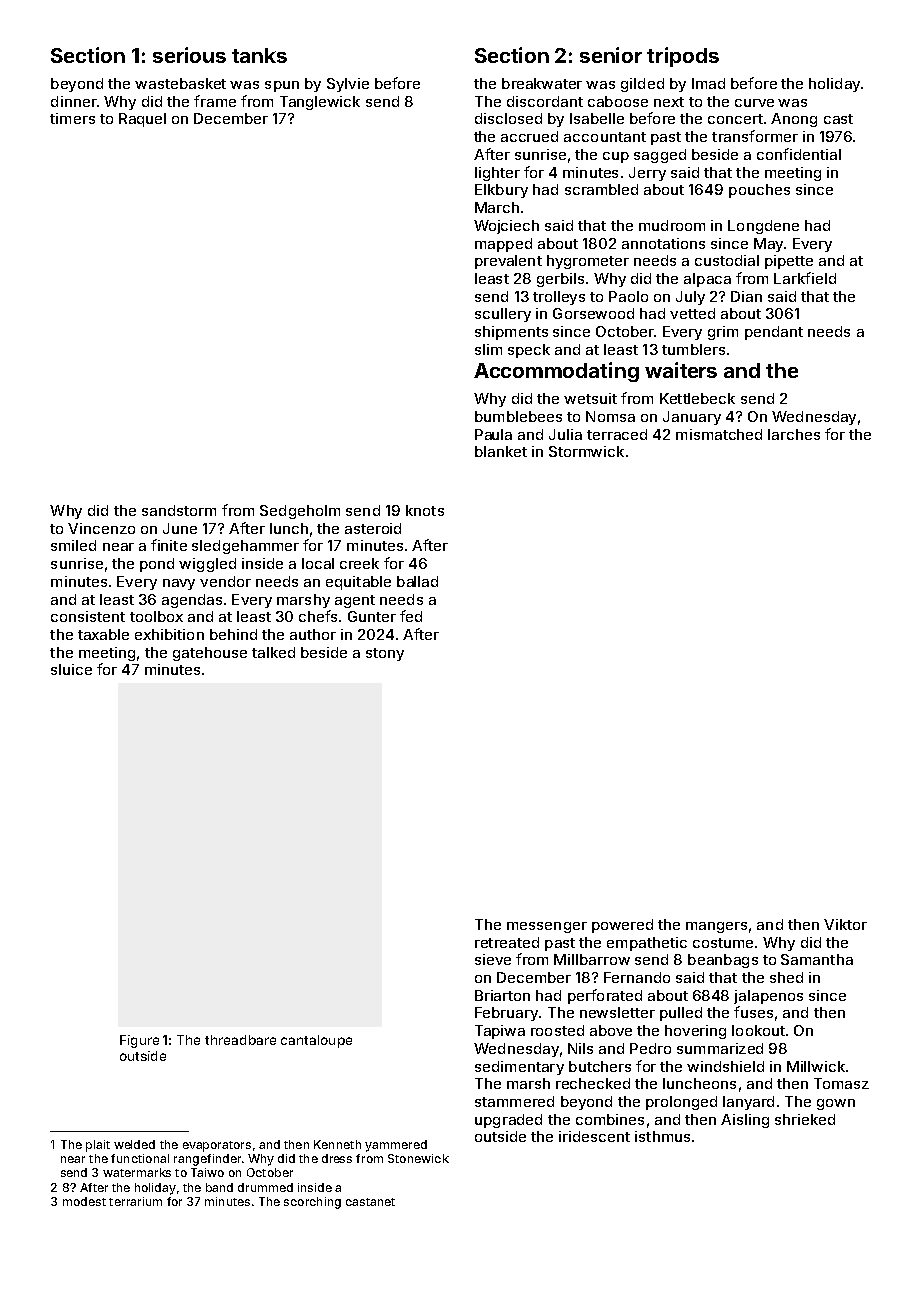 This page has height=1308, width=924. I want to click on Vincenzo, so click(101, 528).
